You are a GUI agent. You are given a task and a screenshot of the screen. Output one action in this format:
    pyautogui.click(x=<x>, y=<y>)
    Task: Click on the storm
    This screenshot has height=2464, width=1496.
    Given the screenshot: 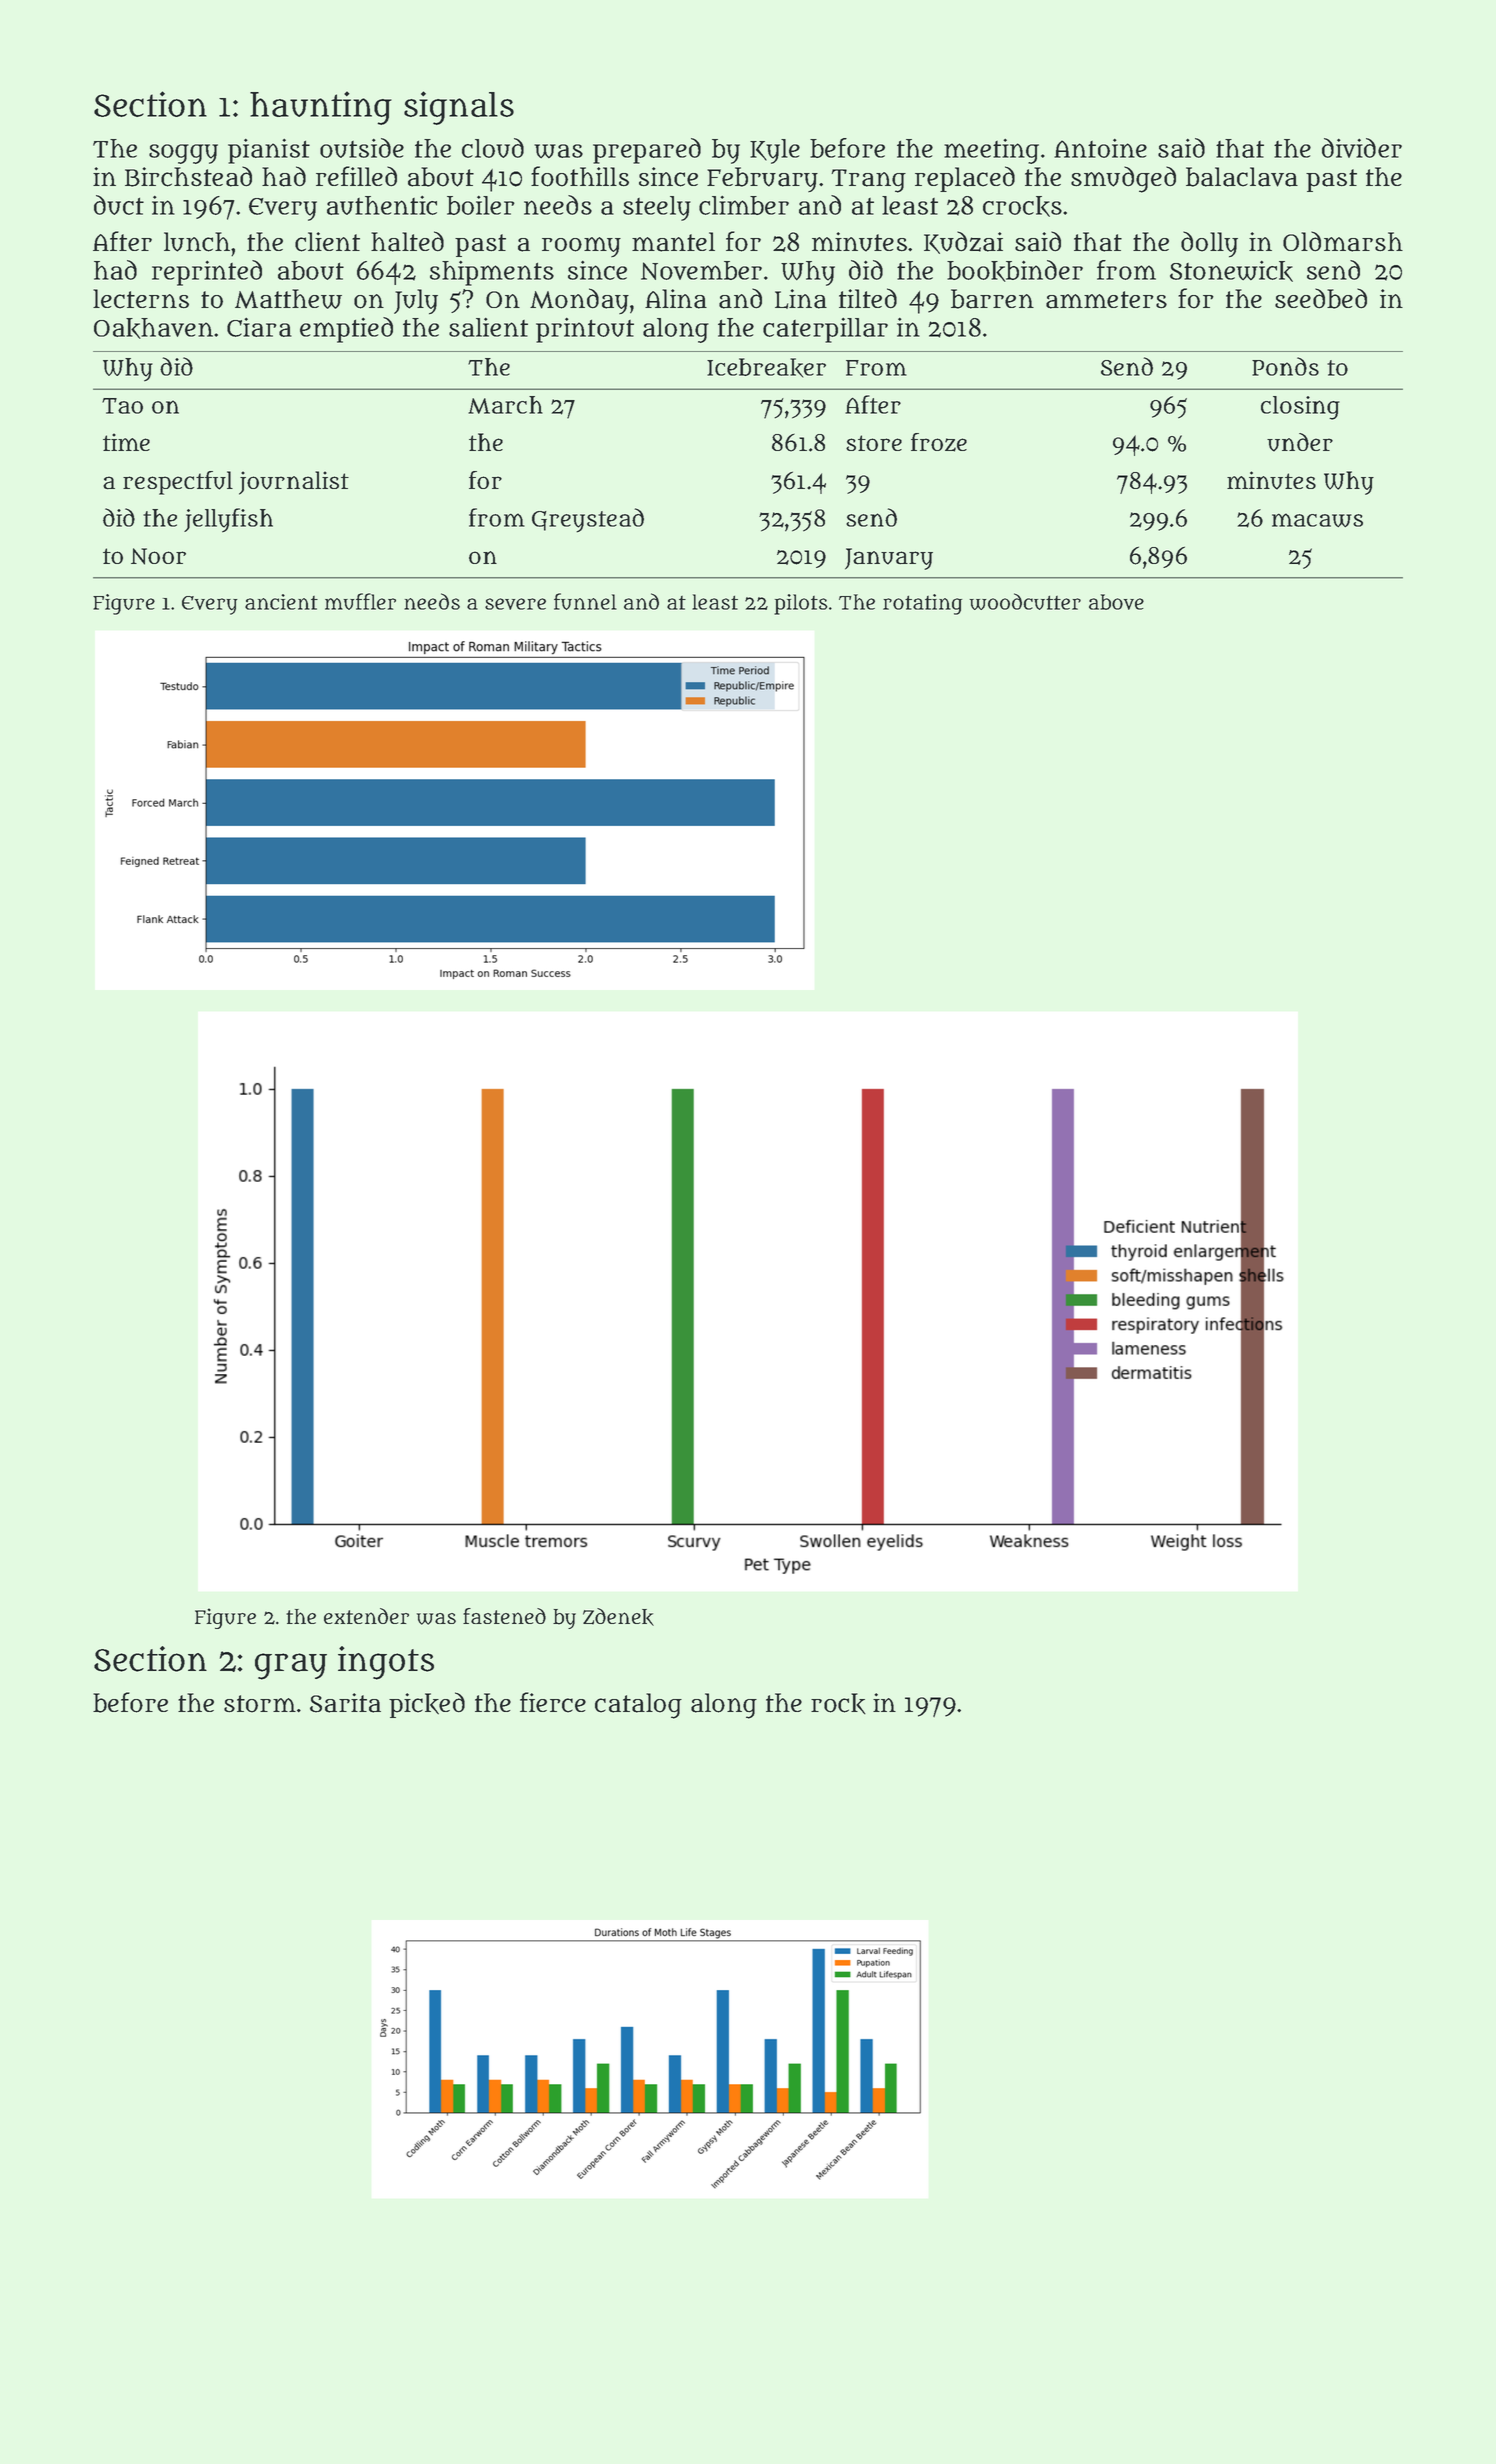 What is the action you would take?
    pyautogui.click(x=260, y=1704)
